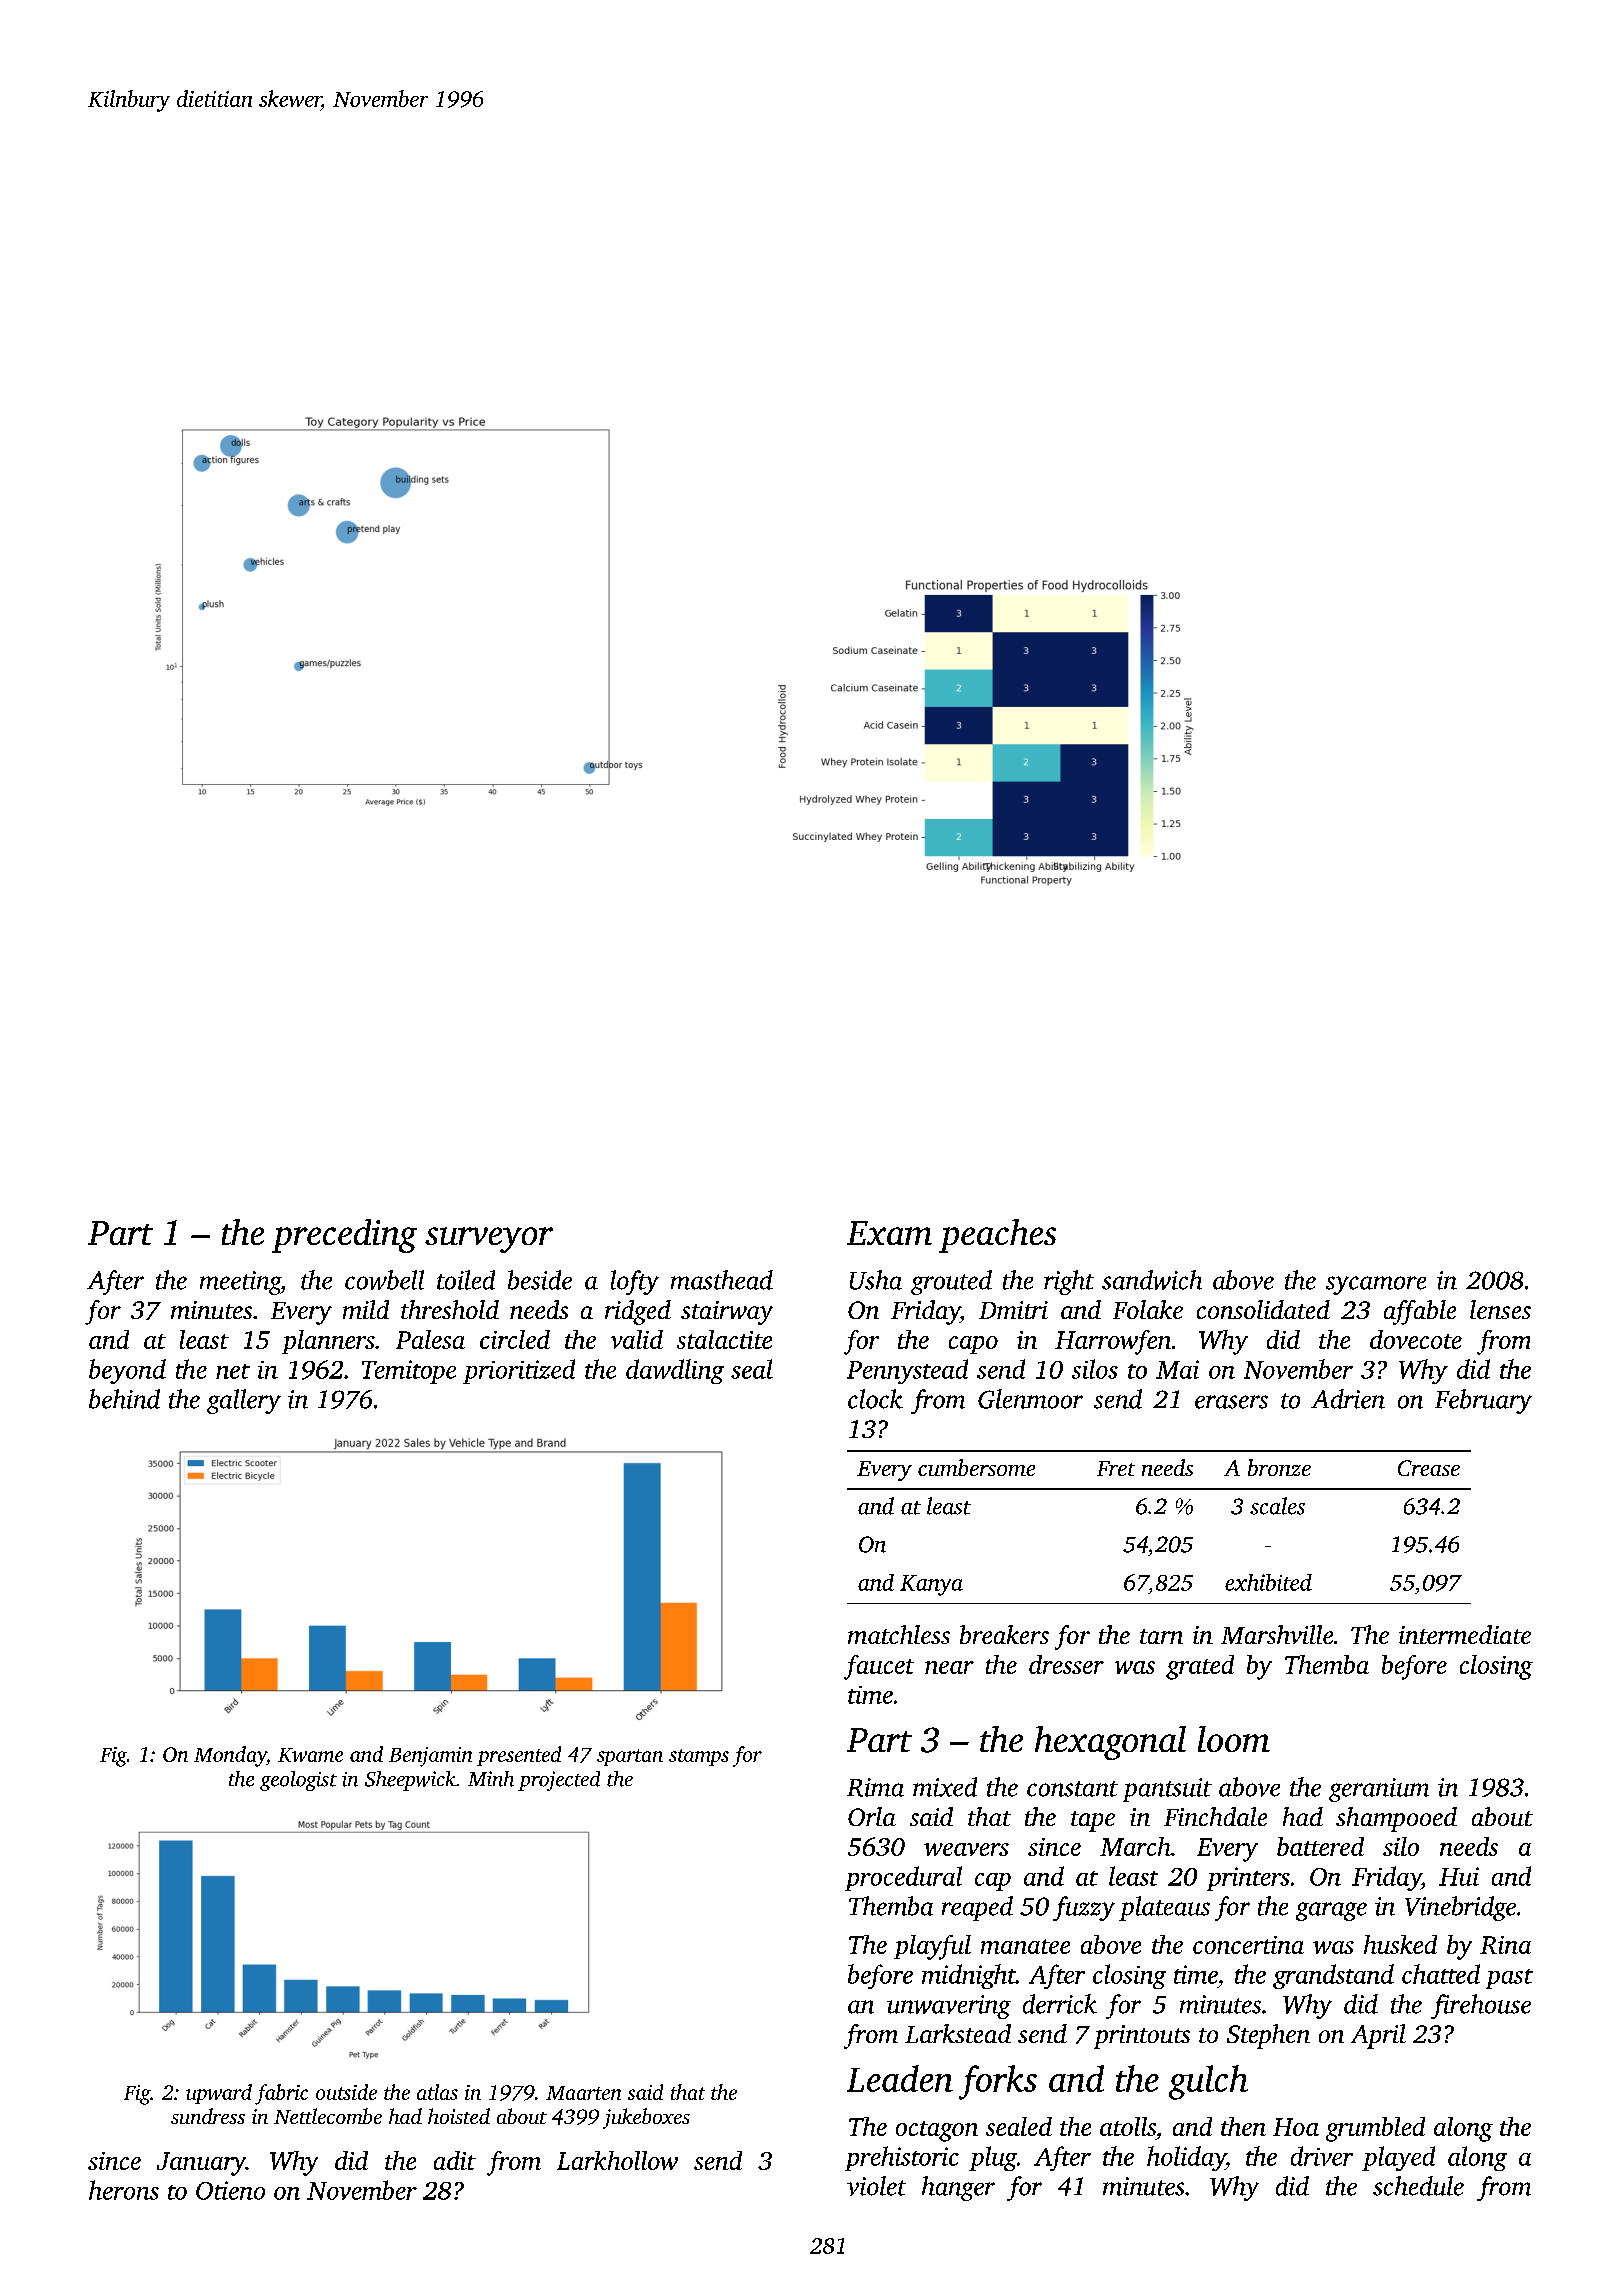 The image size is (1620, 2292). Describe the element at coordinates (876, 2186) in the screenshot. I see `violet` at that location.
